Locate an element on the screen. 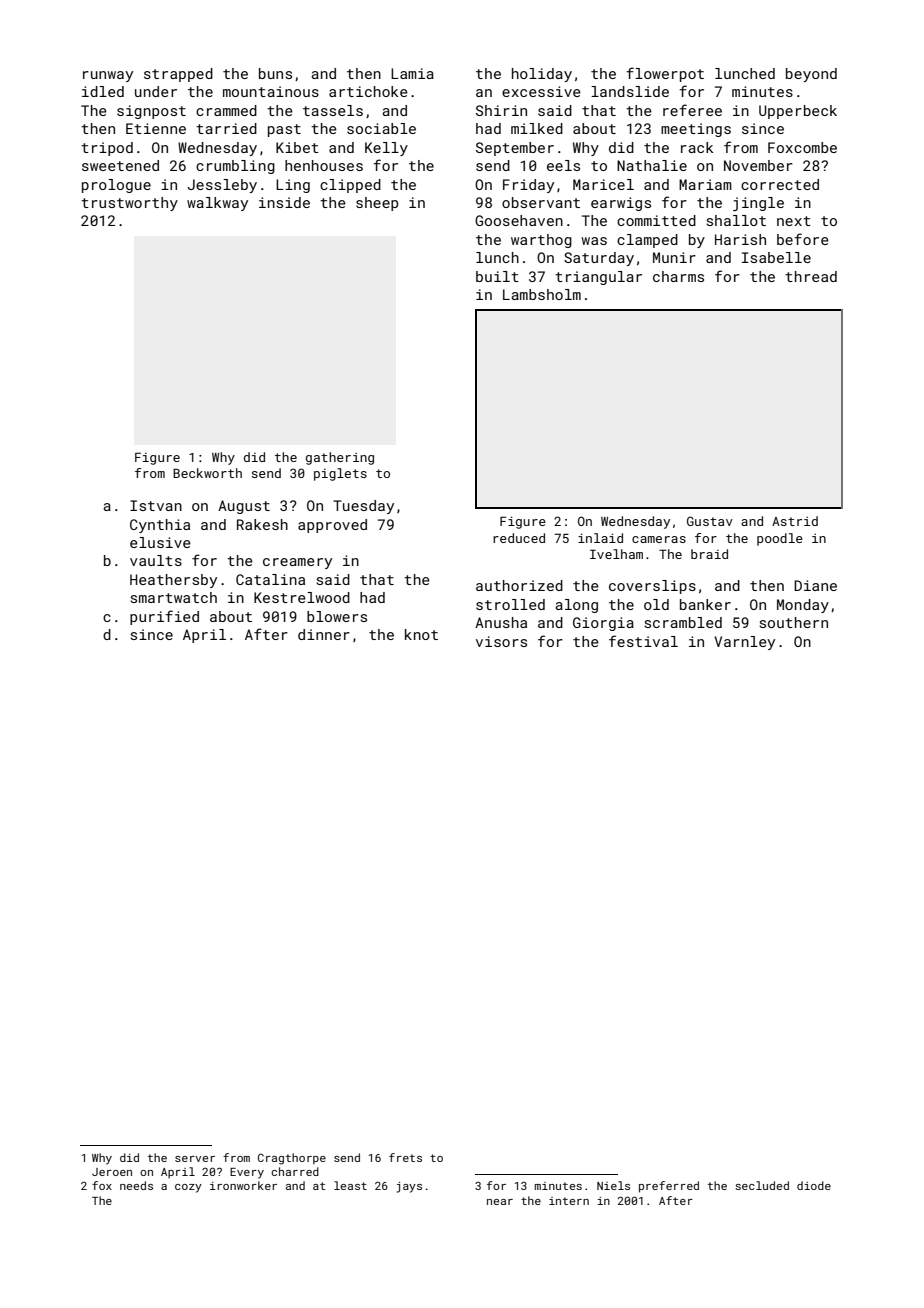  knot is located at coordinates (421, 634).
